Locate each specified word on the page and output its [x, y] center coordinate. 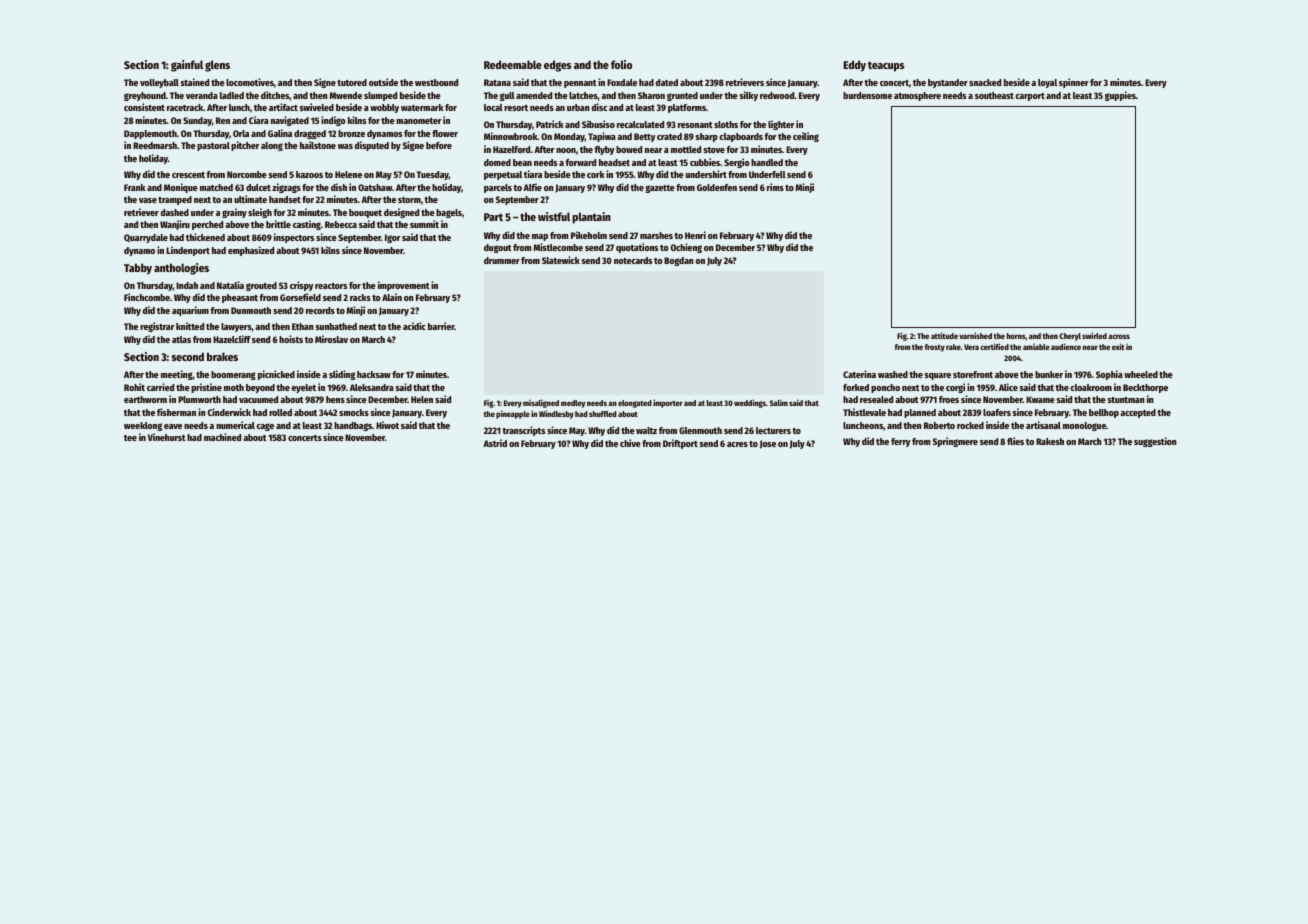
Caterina [859, 374]
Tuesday [432, 175]
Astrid [495, 443]
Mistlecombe [558, 247]
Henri [695, 235]
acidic [414, 326]
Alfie [532, 187]
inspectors [294, 238]
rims [775, 187]
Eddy [854, 66]
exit [1118, 346]
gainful [187, 66]
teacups [886, 66]
